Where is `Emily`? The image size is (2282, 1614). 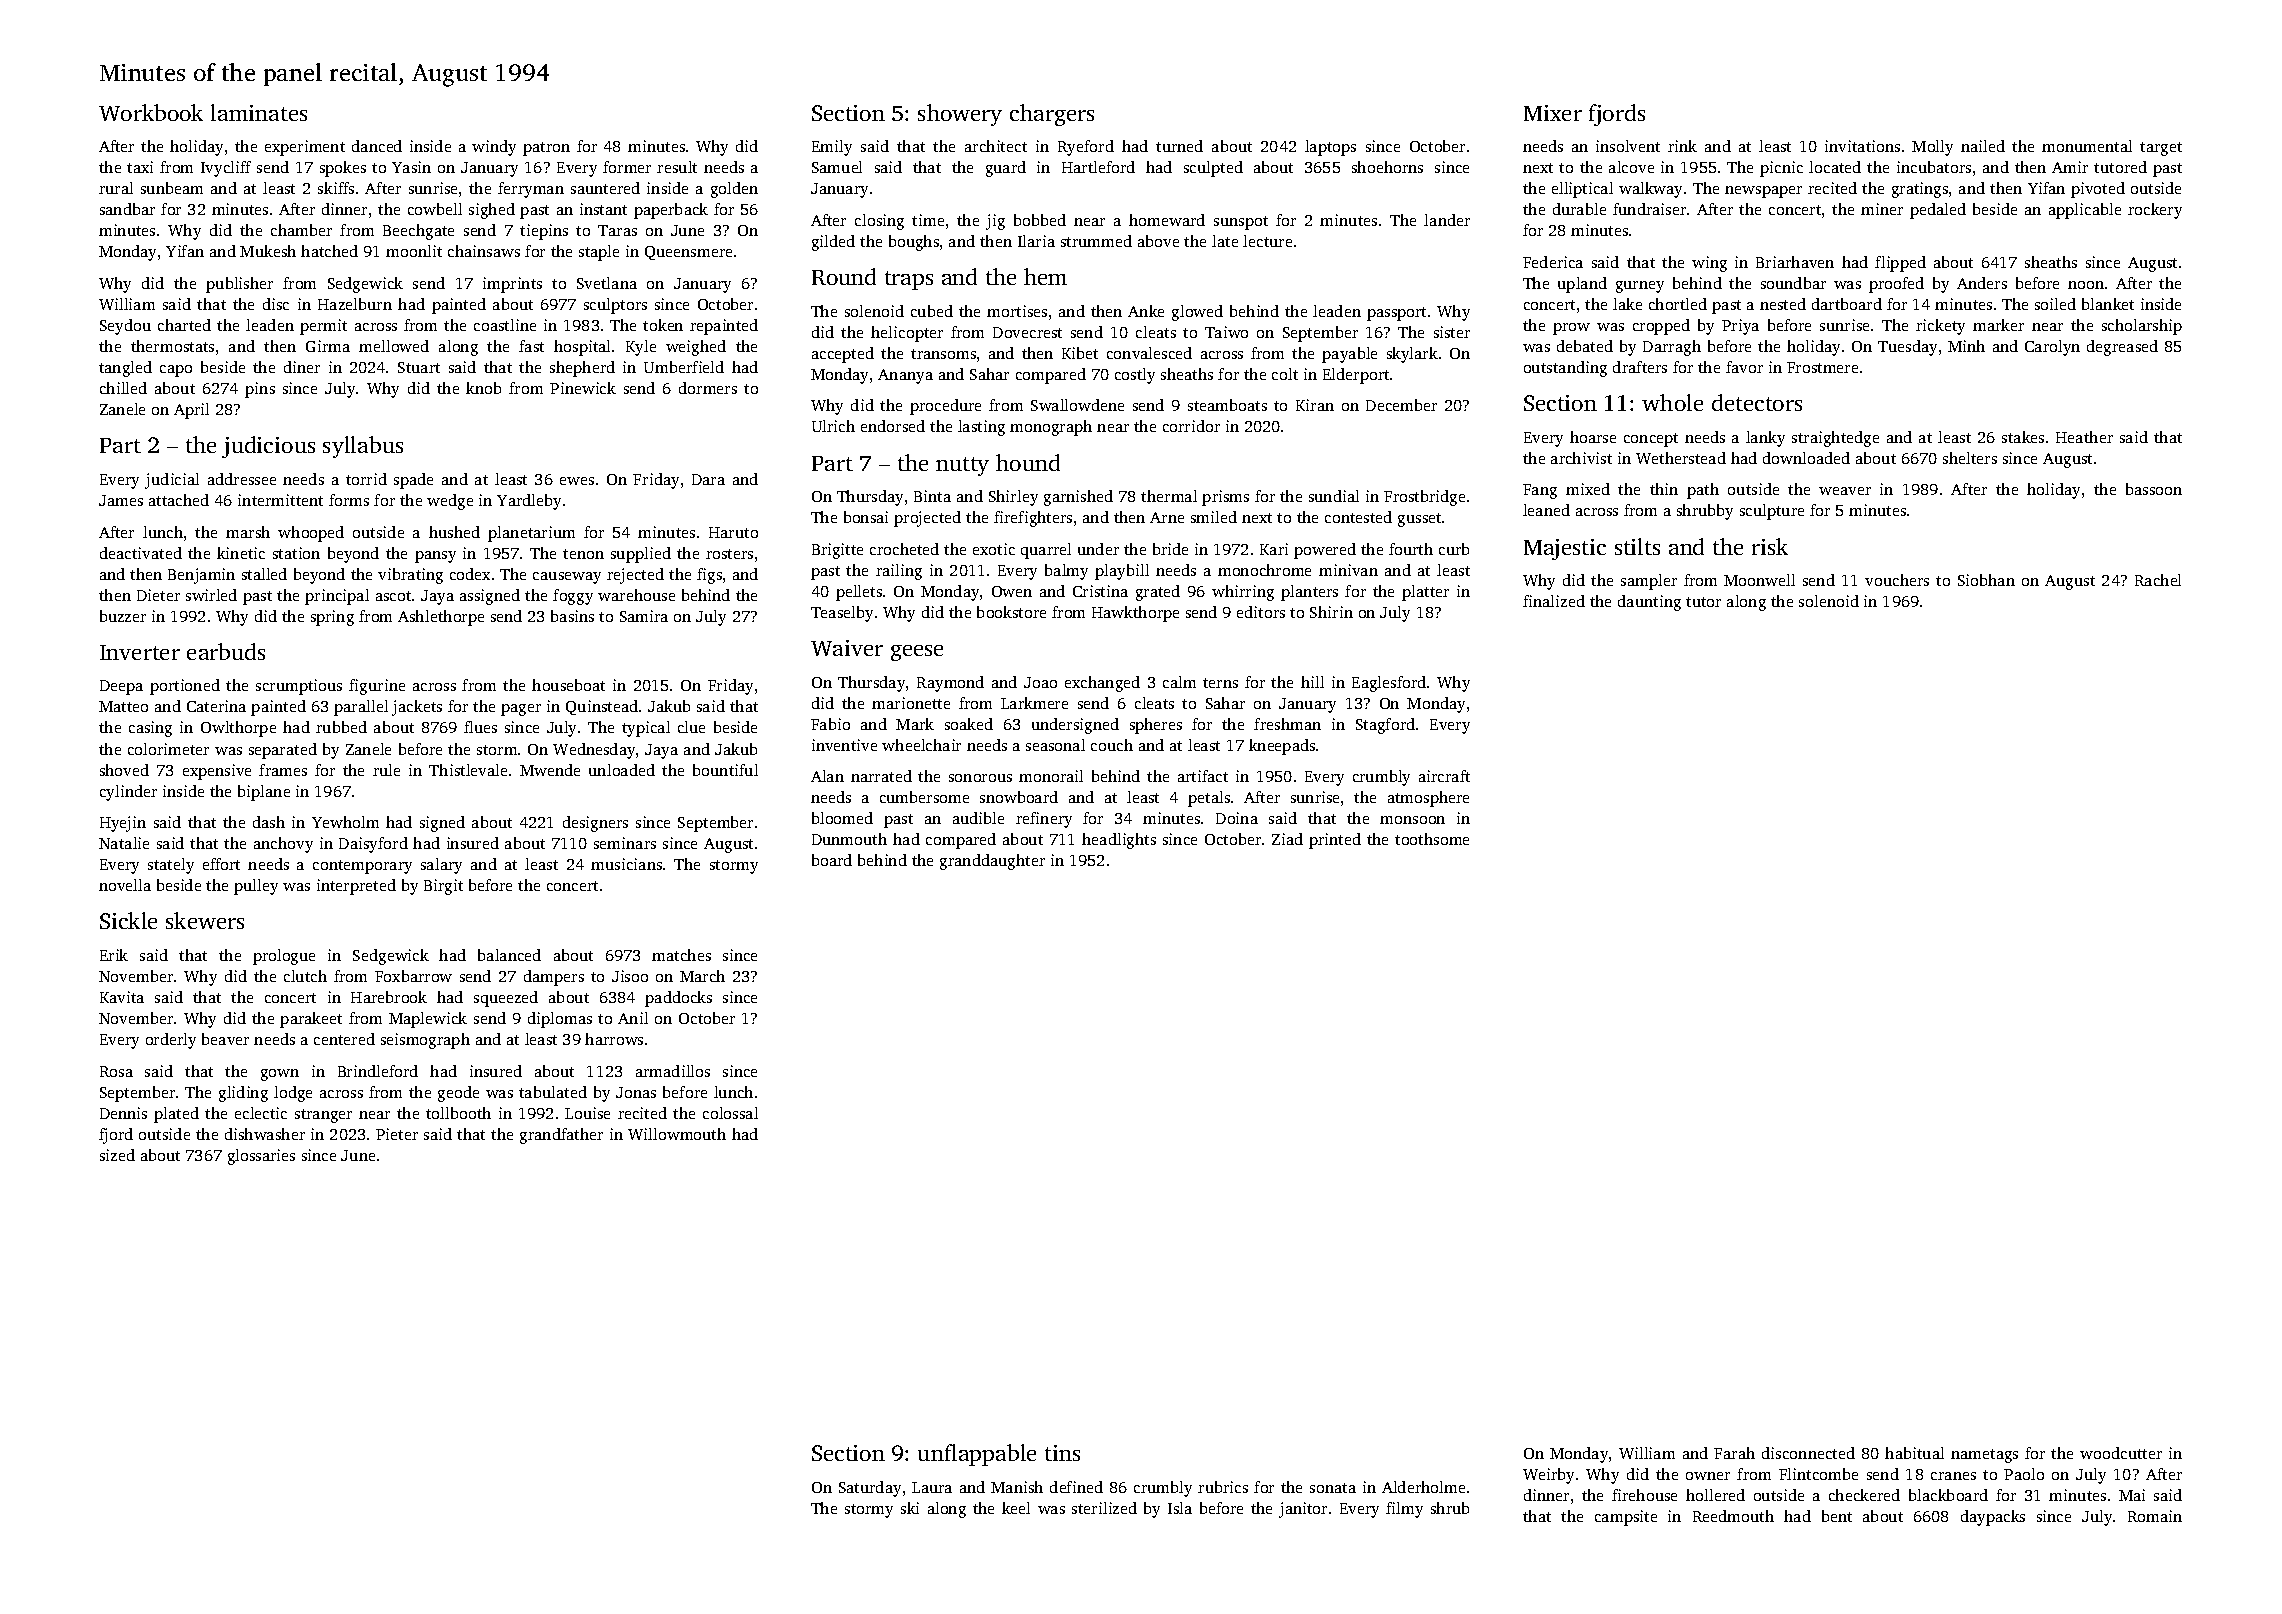
Emily is located at coordinates (832, 148).
